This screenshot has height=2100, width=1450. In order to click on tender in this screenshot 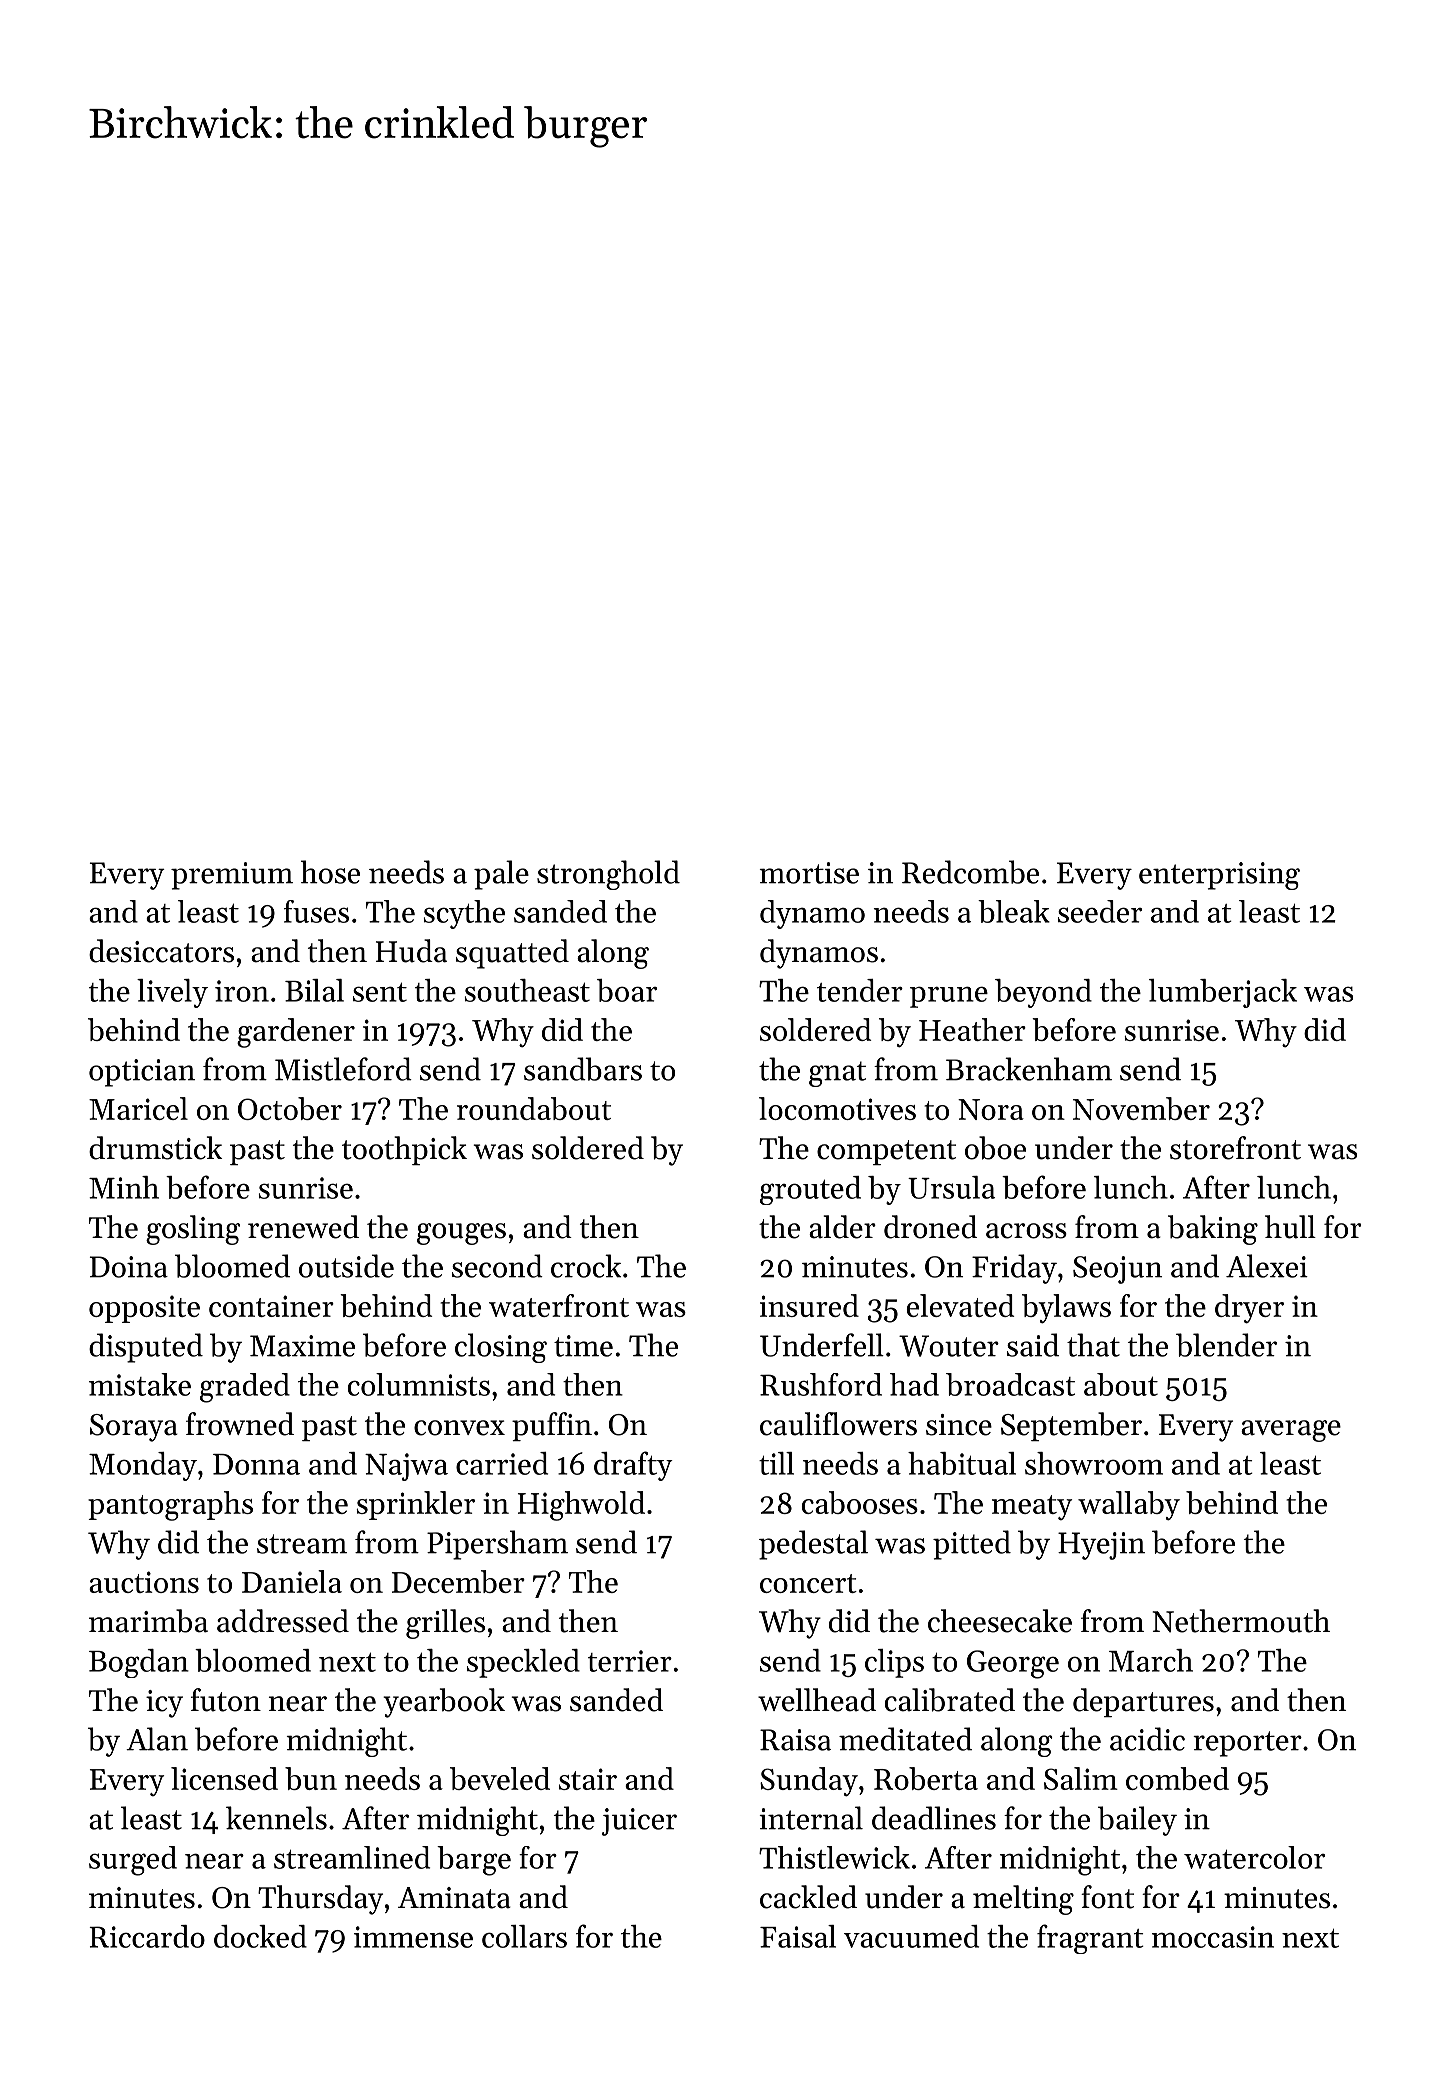, I will do `click(860, 990)`.
